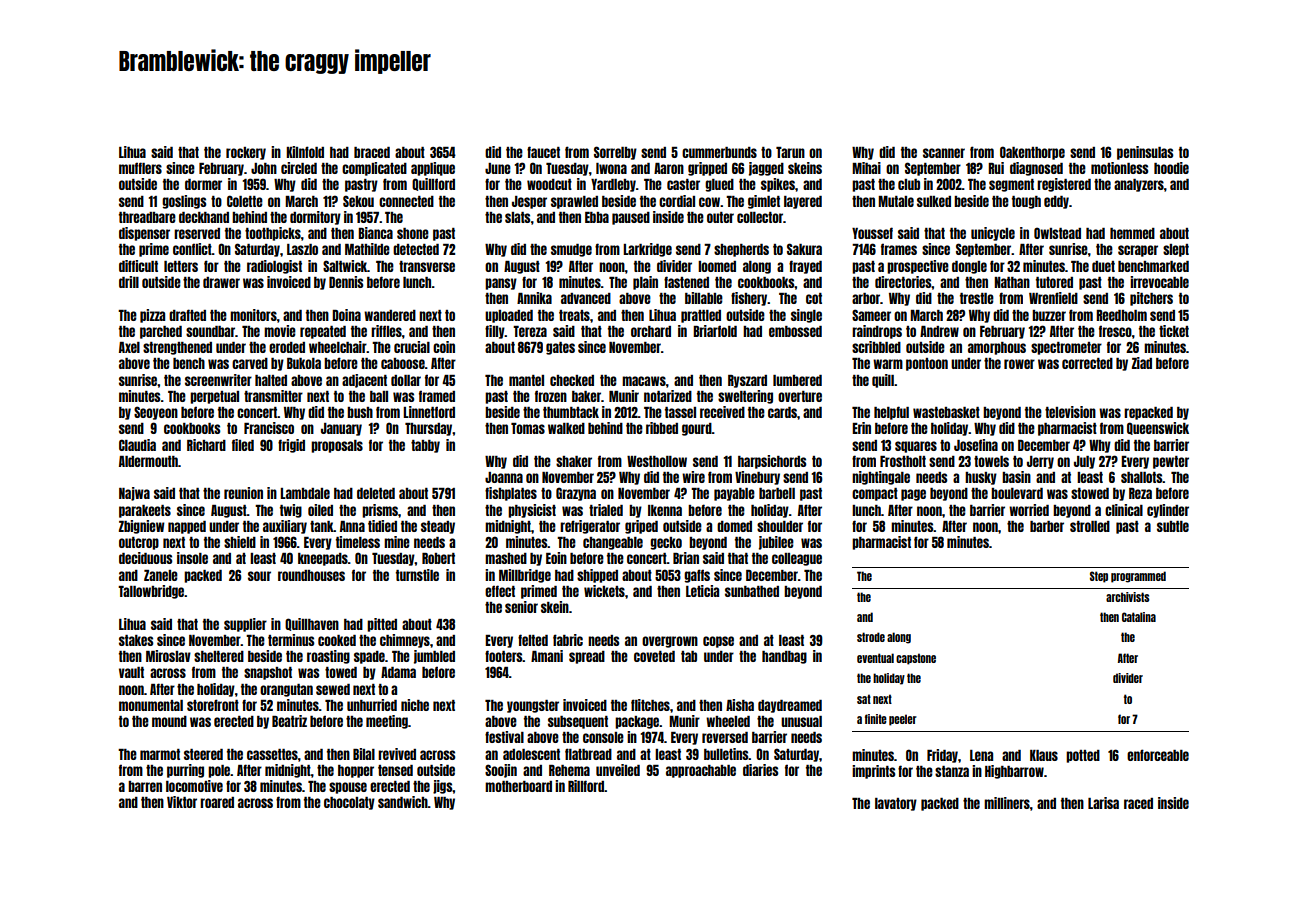 Image resolution: width=1308 pixels, height=924 pixels. Describe the element at coordinates (137, 445) in the page. I see `Claudia` at that location.
